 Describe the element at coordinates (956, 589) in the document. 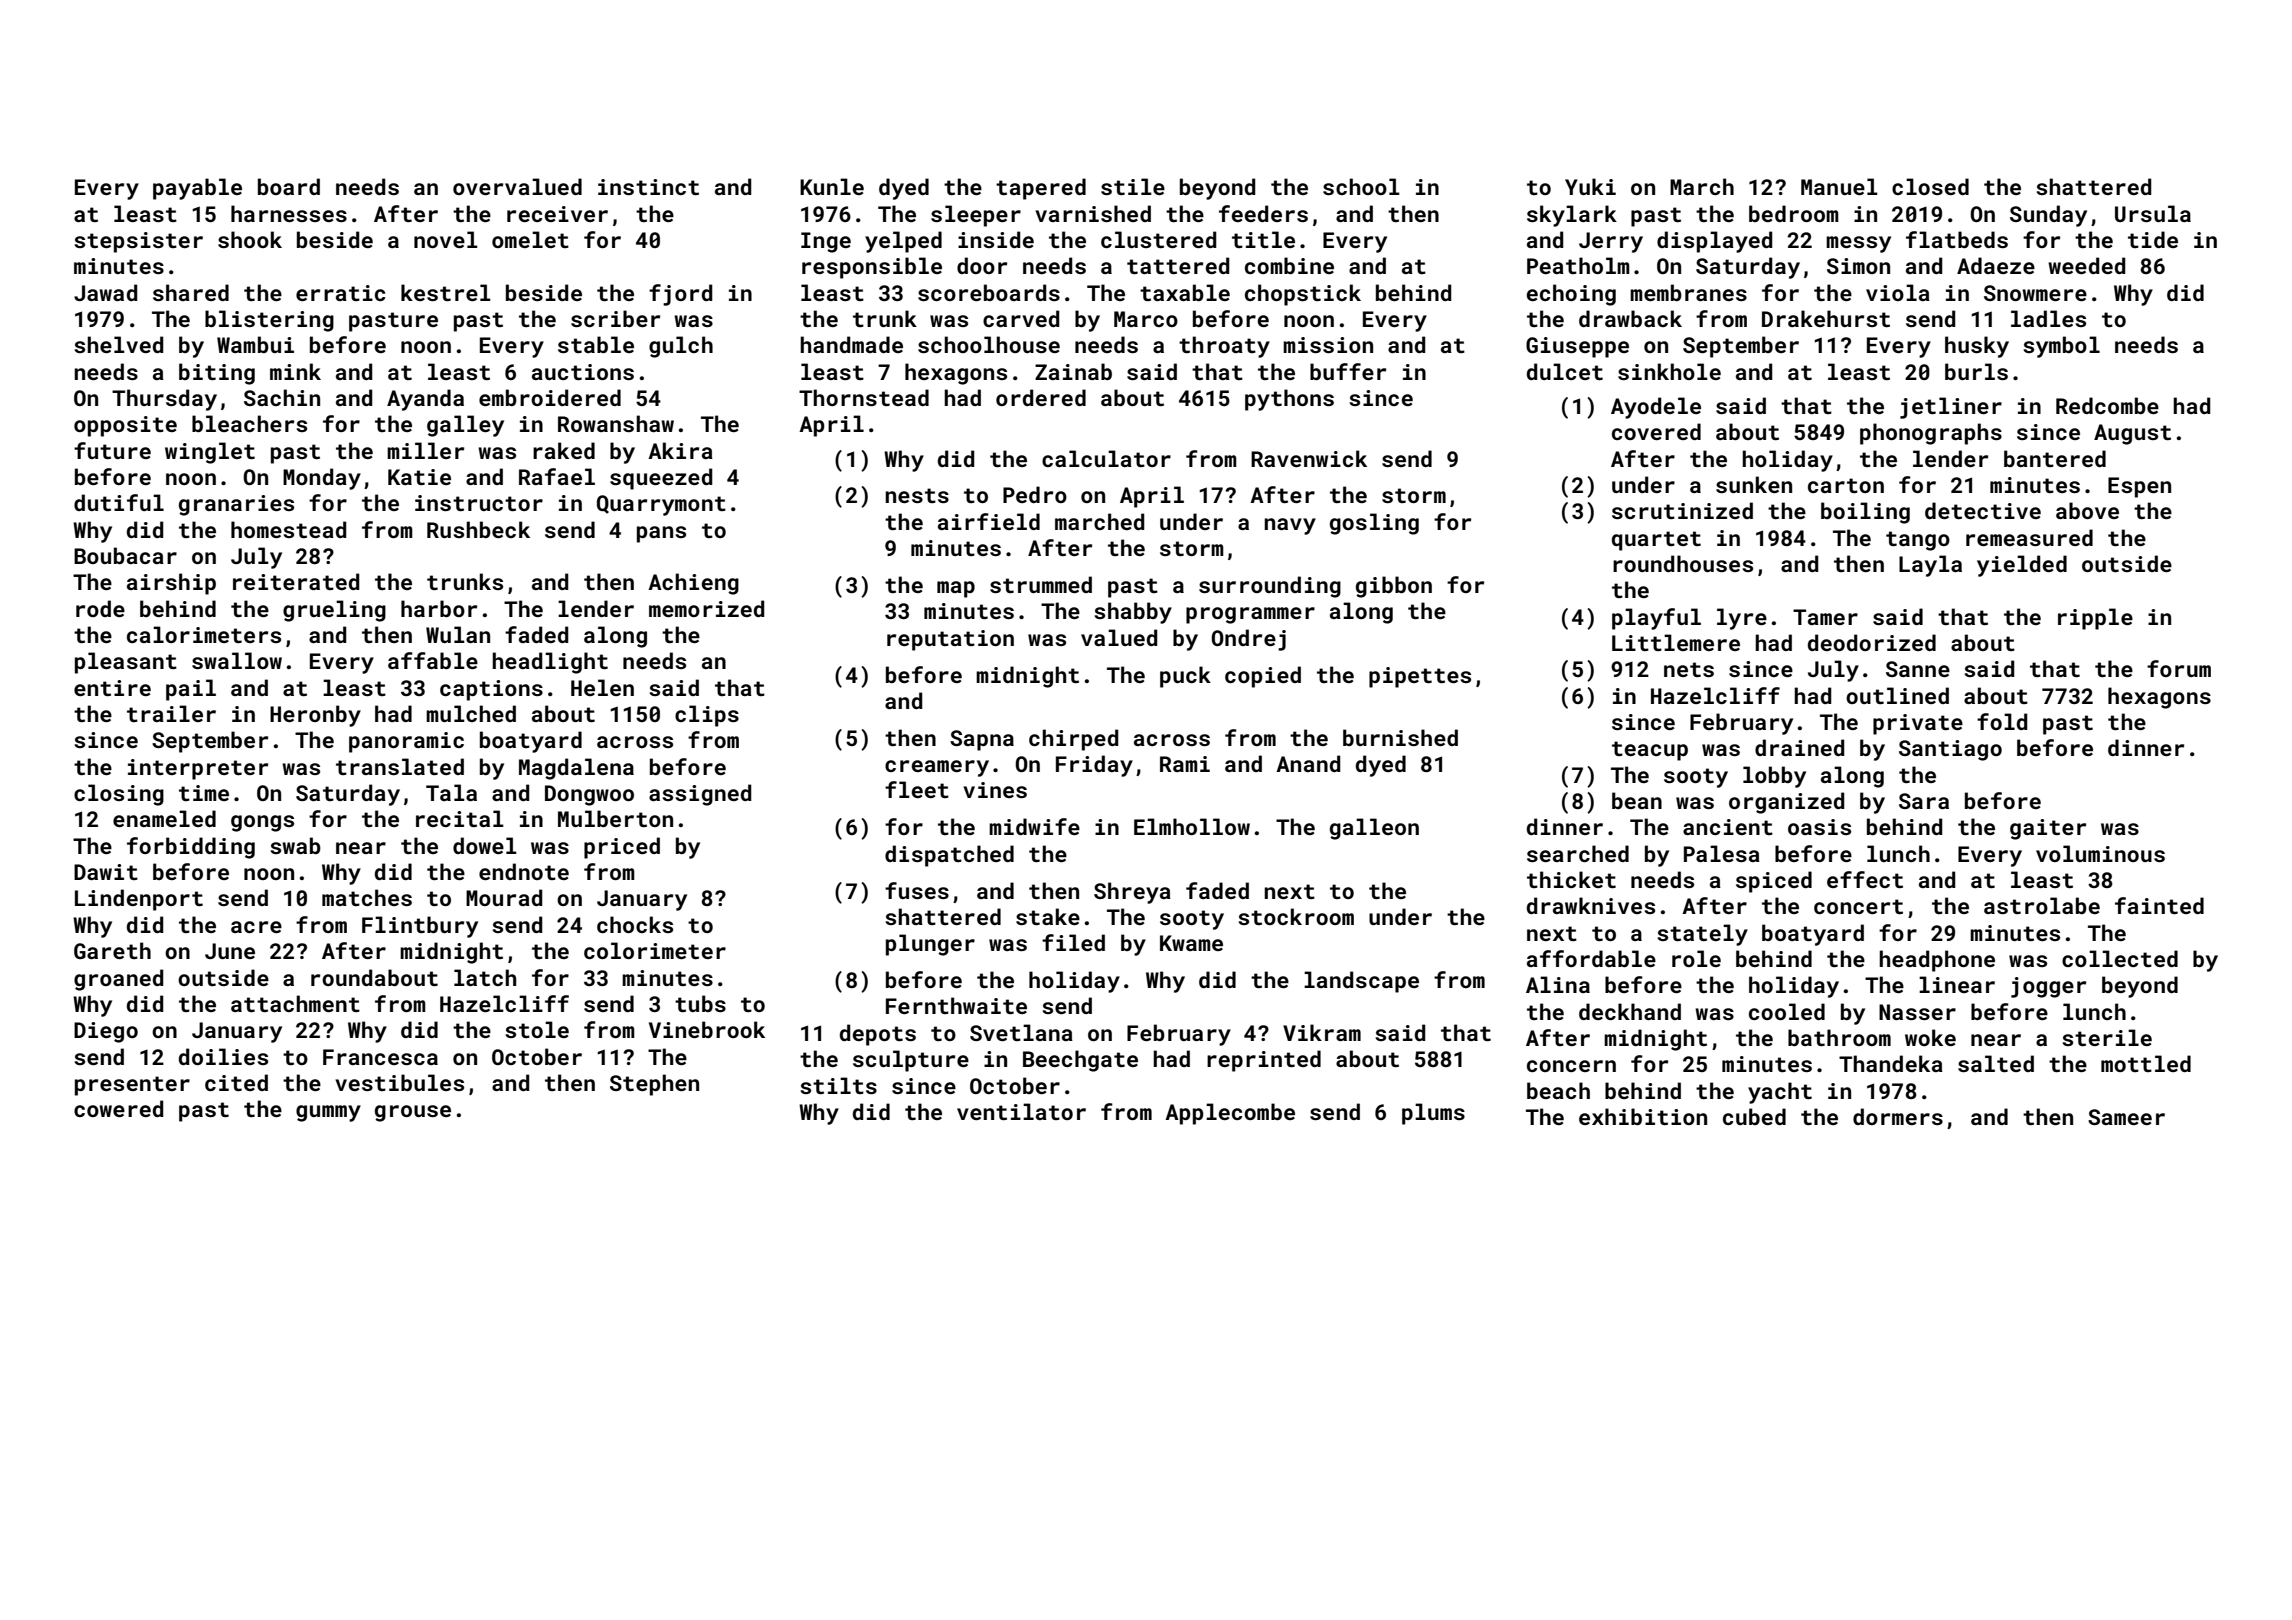

I see `map` at that location.
